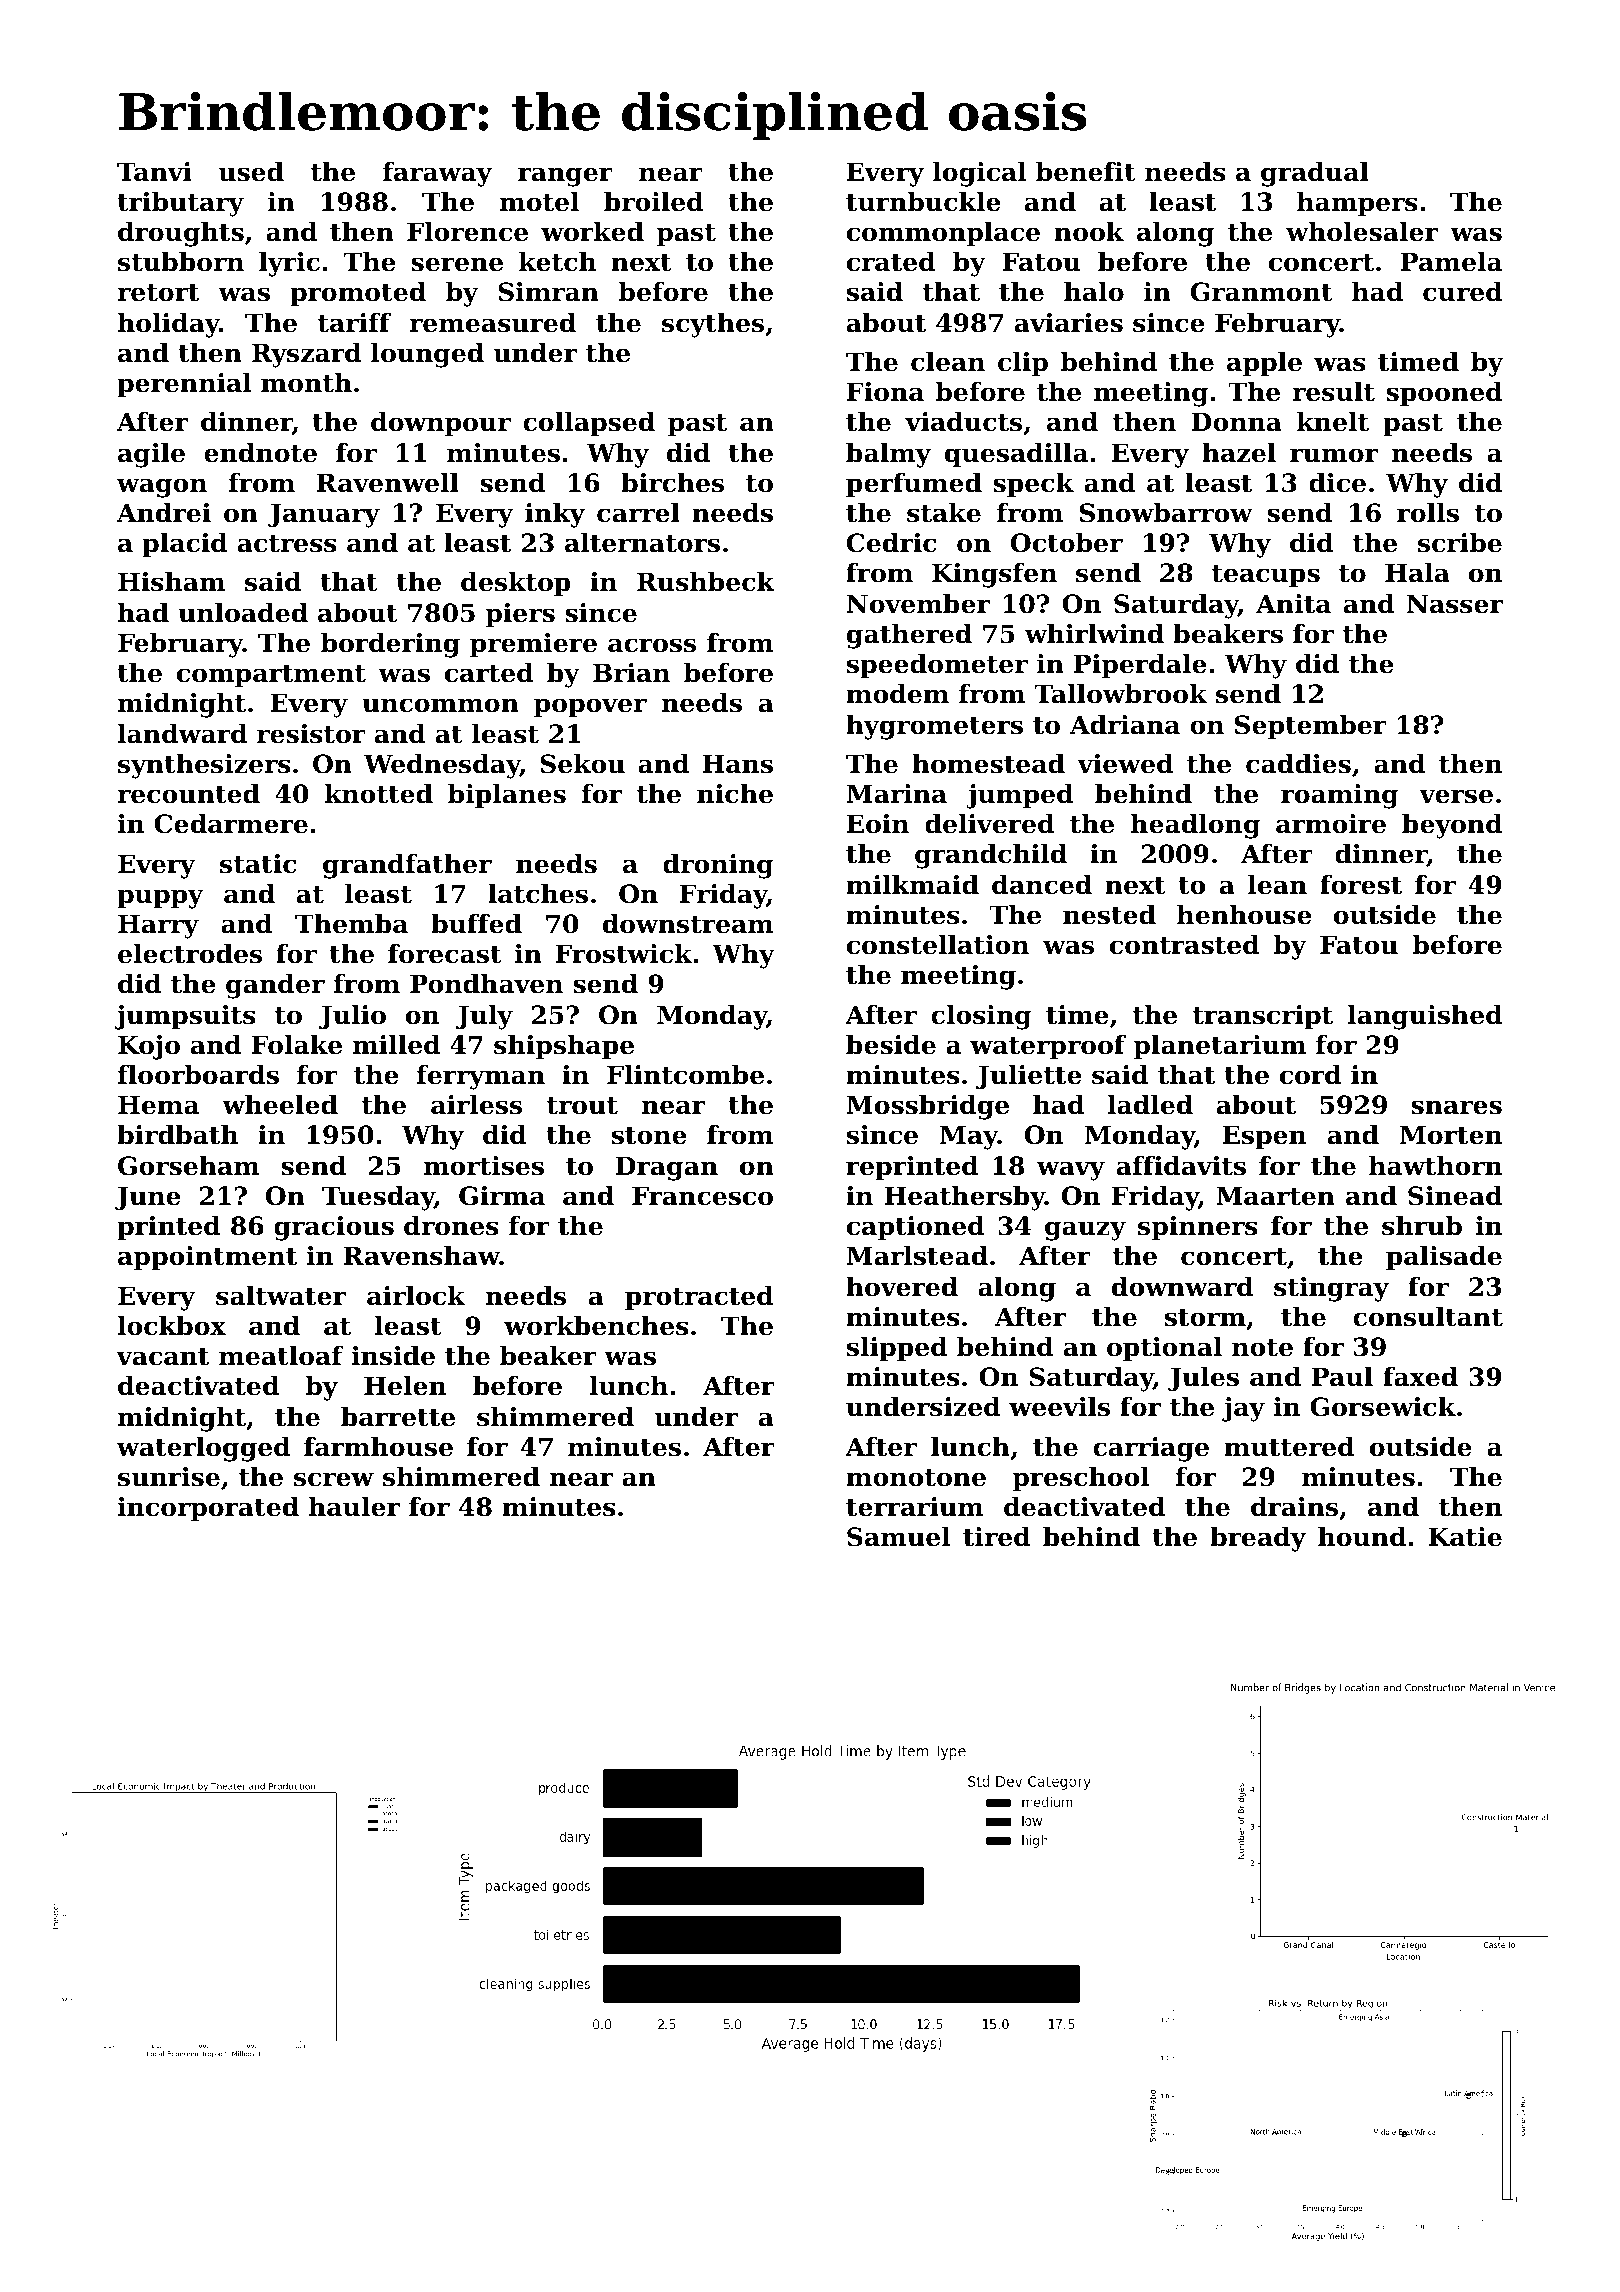  What do you see at coordinates (162, 1357) in the document?
I see `vacant` at bounding box center [162, 1357].
